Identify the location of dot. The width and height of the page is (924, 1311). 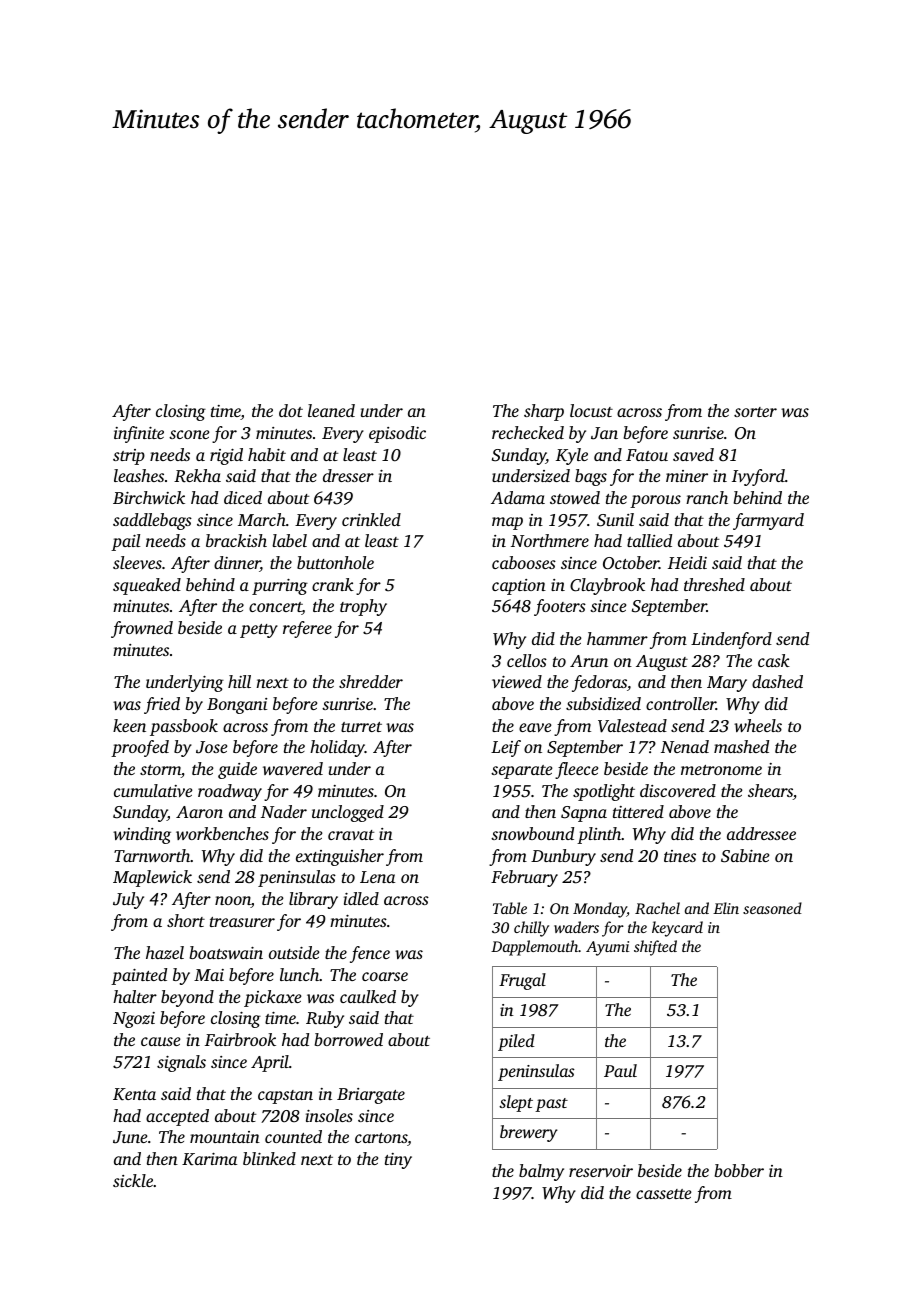
(291, 410).
